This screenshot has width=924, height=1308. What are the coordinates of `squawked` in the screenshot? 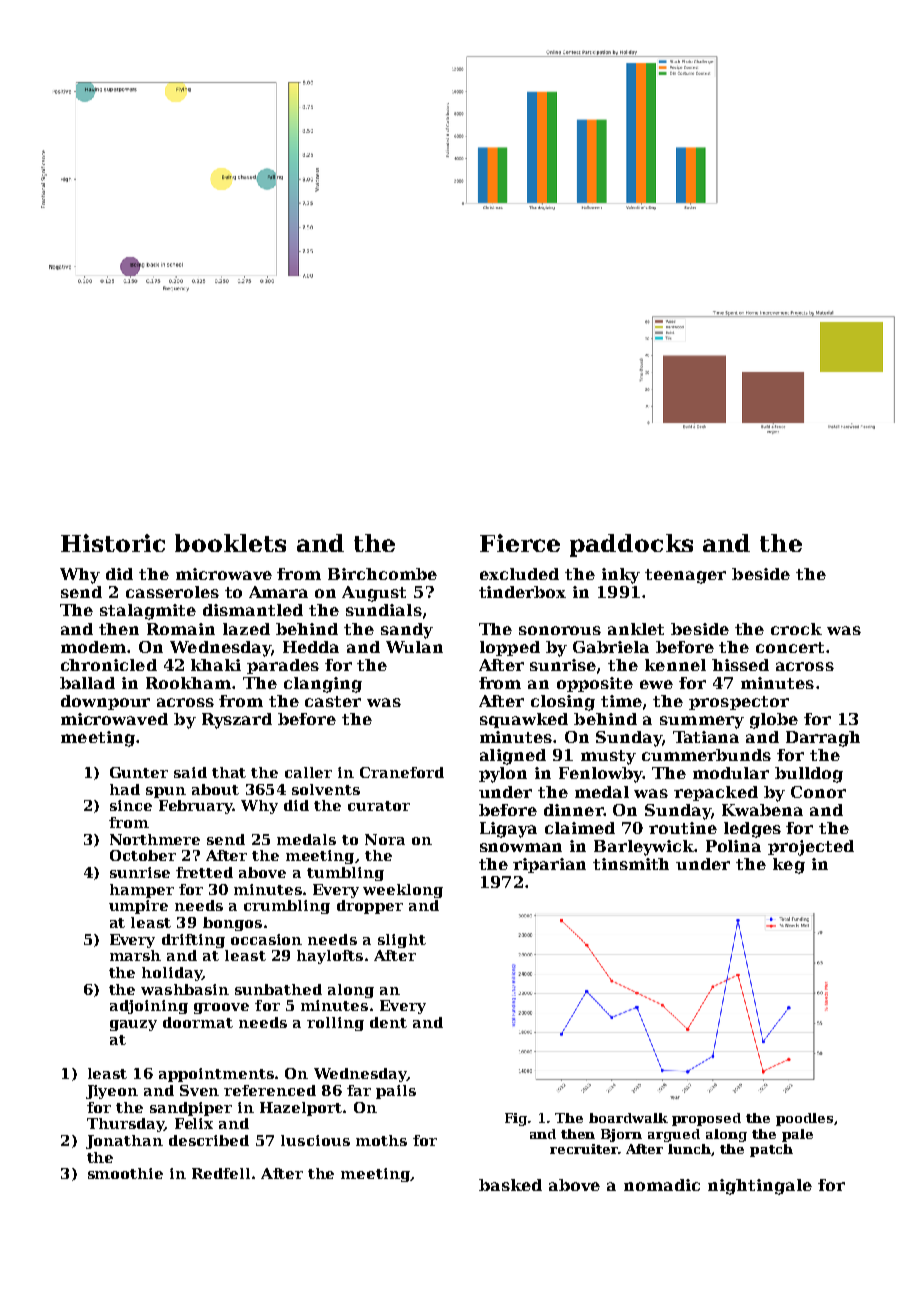 It's located at (524, 720).
